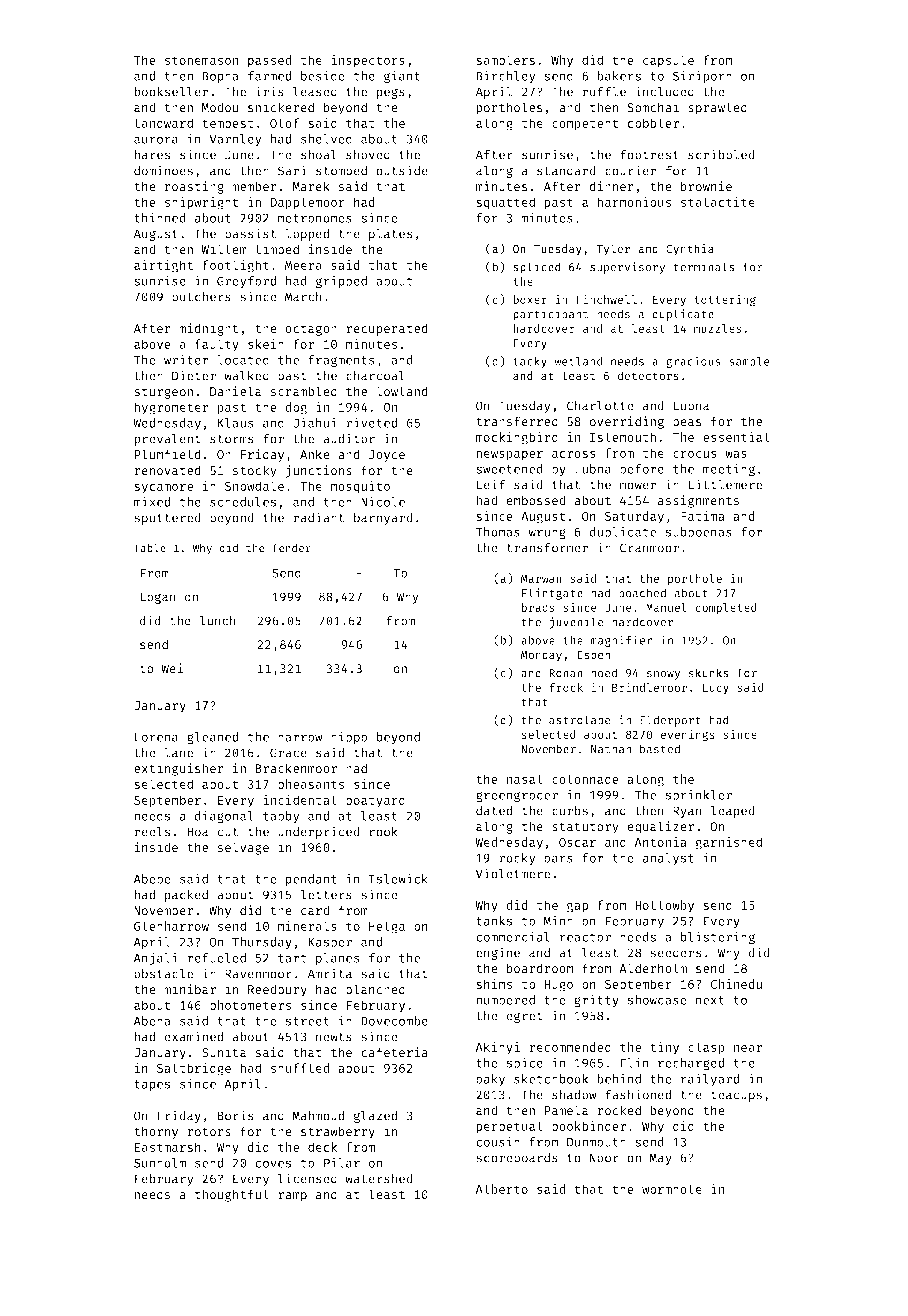 This image has width=908, height=1316. I want to click on stonemason, so click(201, 60).
